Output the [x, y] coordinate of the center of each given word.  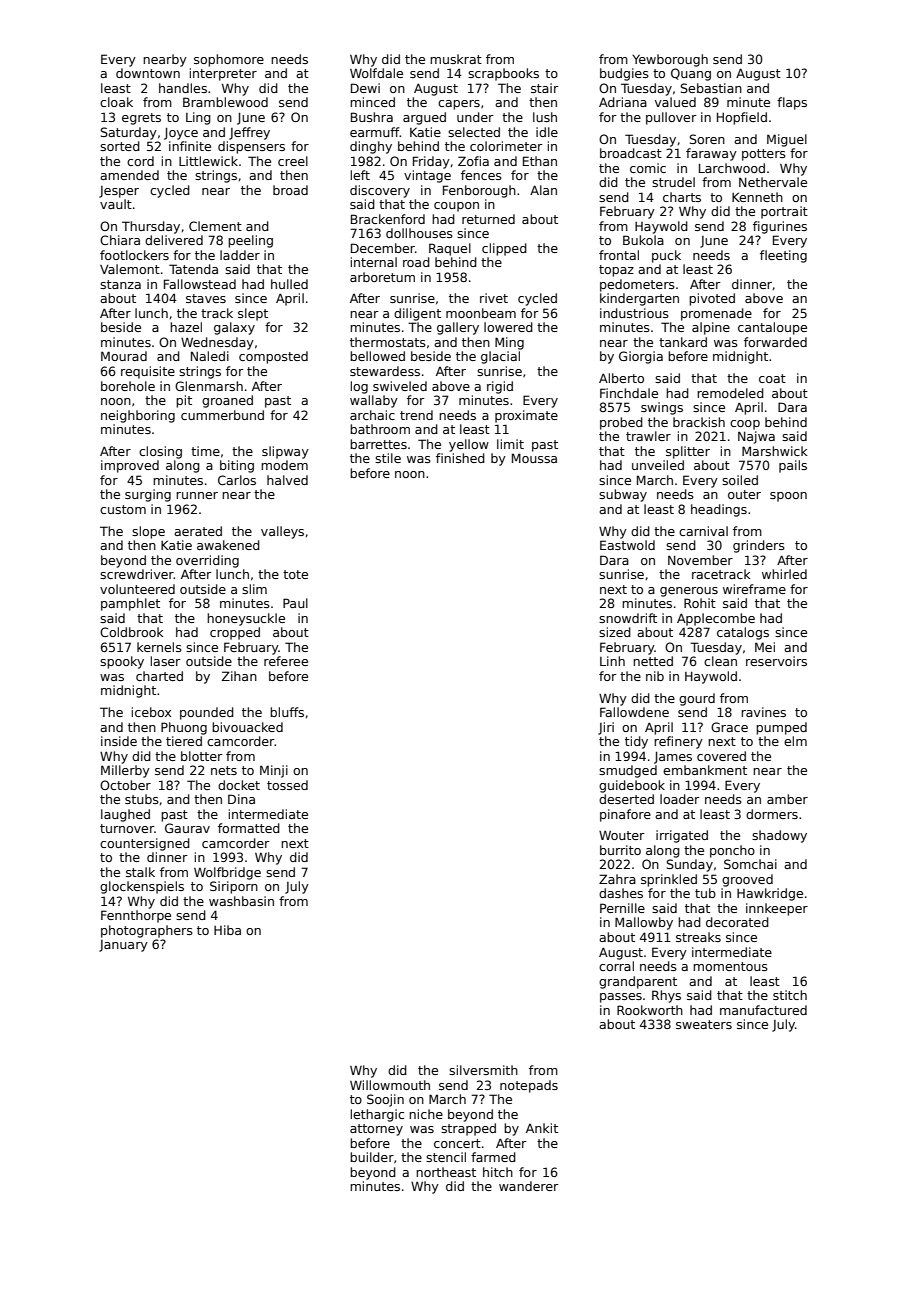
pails [793, 466]
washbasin [241, 901]
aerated [198, 531]
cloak [116, 102]
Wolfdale [376, 73]
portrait [784, 212]
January [123, 946]
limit [510, 444]
